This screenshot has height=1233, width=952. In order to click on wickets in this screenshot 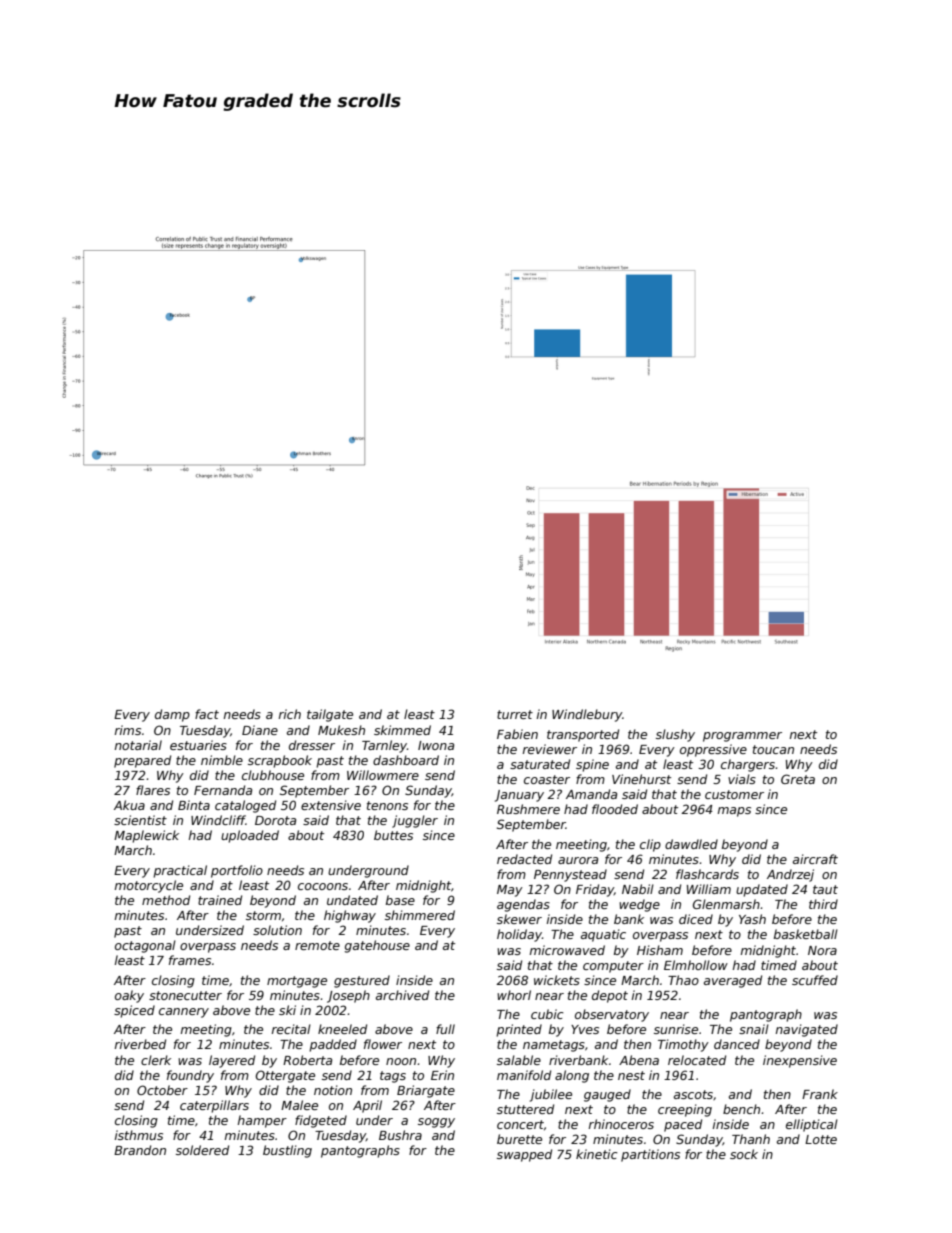, I will do `click(557, 980)`.
